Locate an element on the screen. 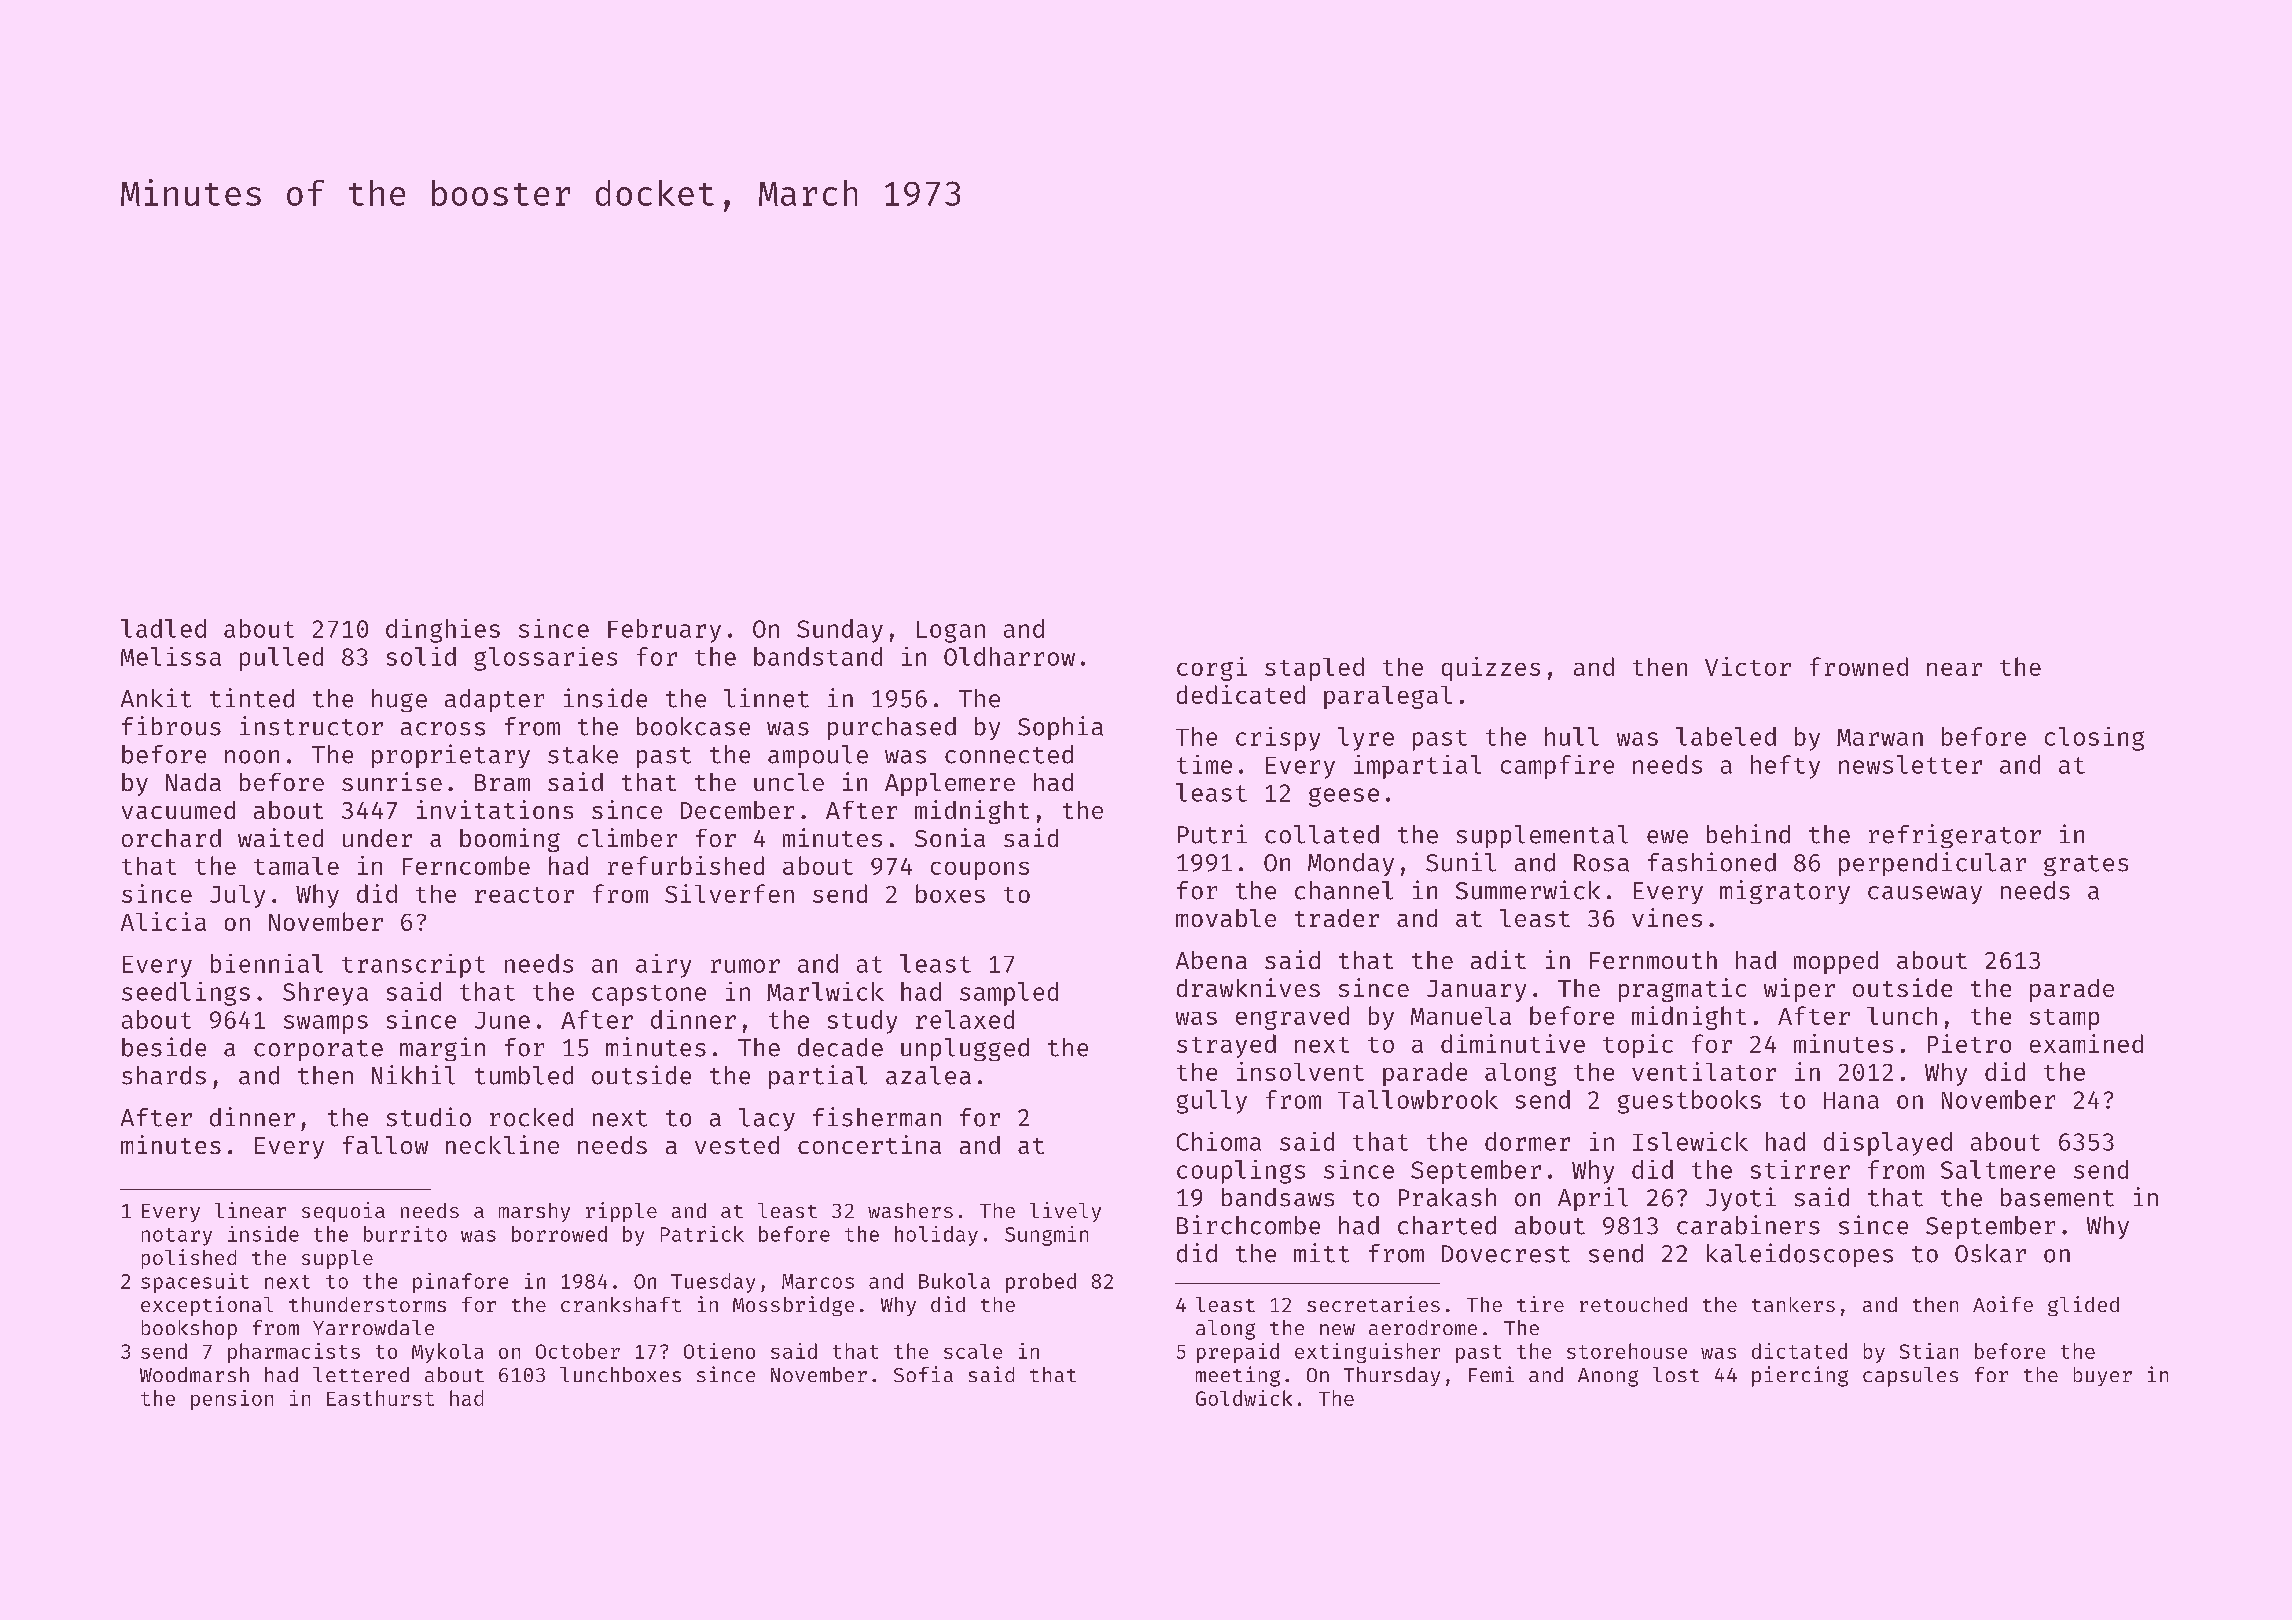  February is located at coordinates (664, 631).
